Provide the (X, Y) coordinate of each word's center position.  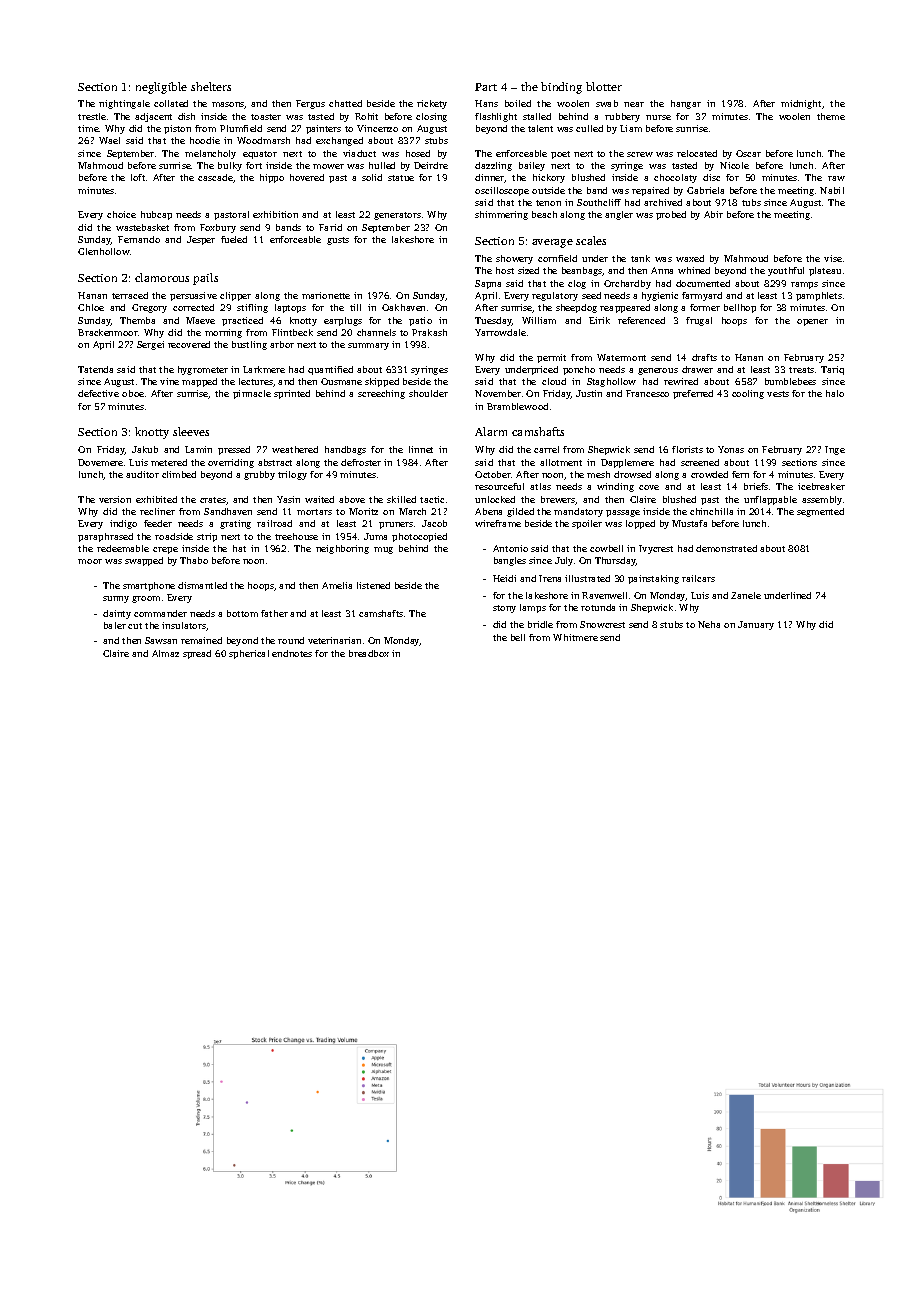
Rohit (366, 116)
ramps (804, 285)
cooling (748, 394)
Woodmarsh (263, 140)
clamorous (162, 277)
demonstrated (726, 548)
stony (504, 609)
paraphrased (105, 537)
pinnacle (252, 394)
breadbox (369, 653)
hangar (686, 104)
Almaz (165, 653)
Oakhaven (403, 307)
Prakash (429, 332)
